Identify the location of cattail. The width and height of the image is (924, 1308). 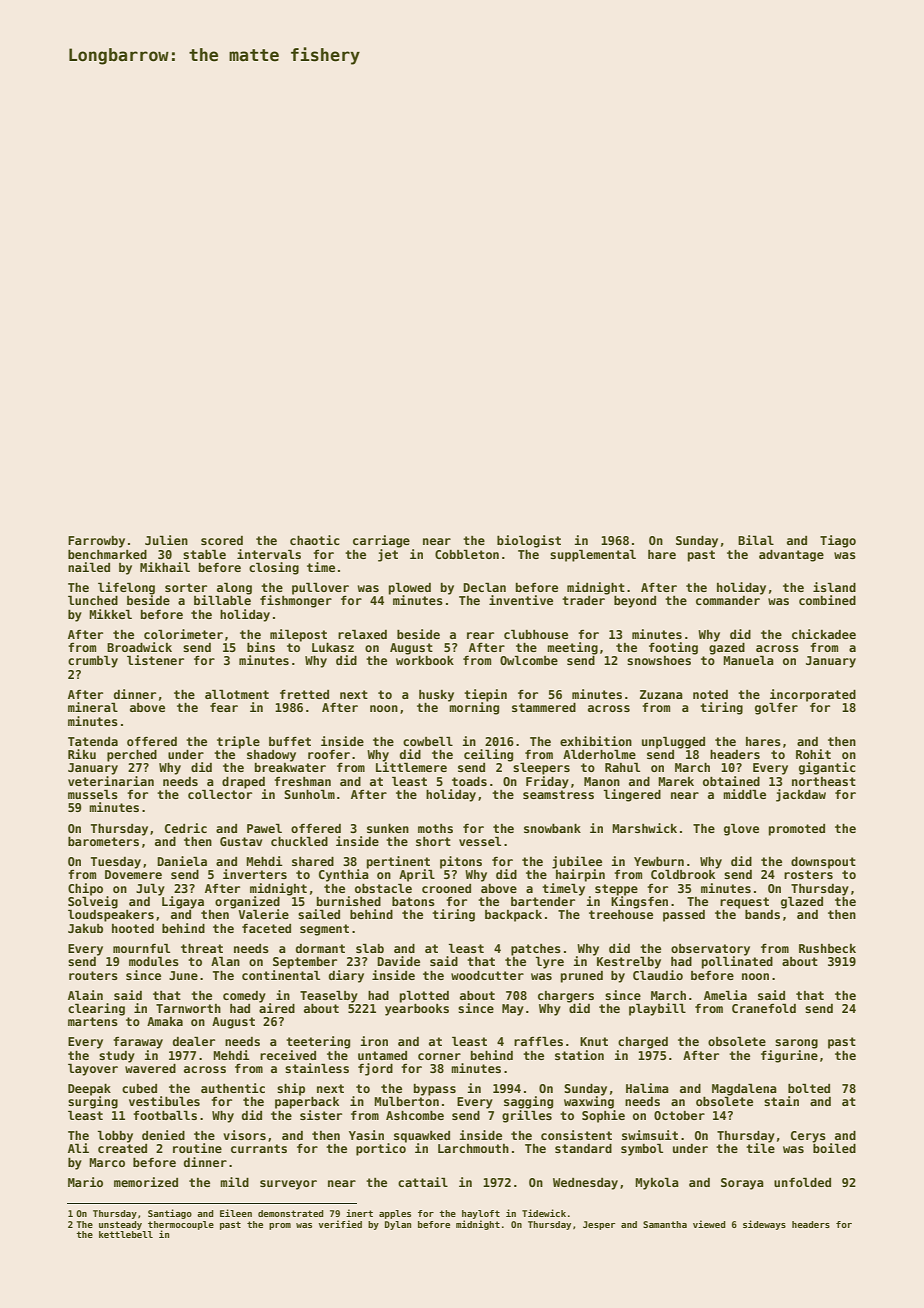
(423, 1182).
